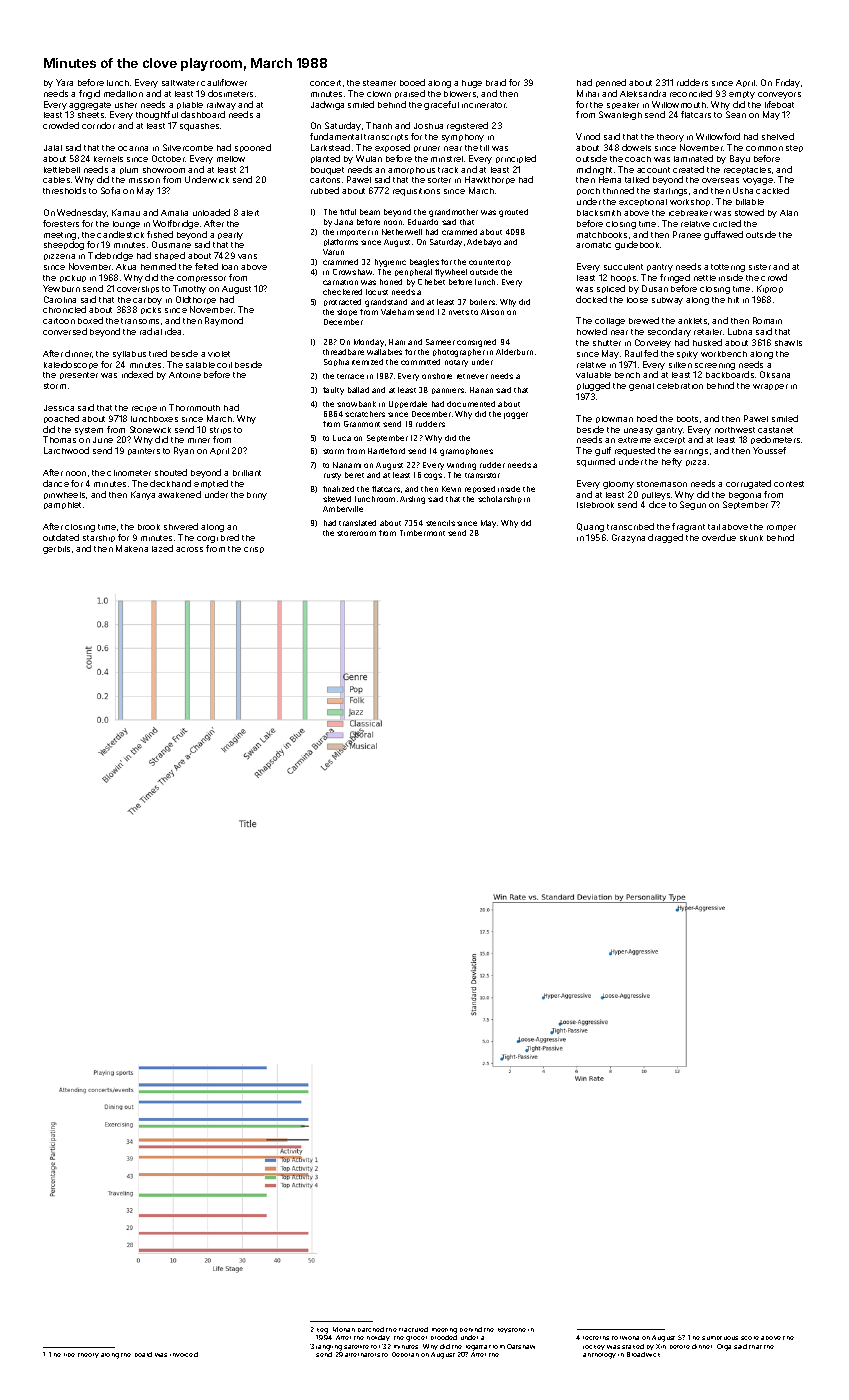  What do you see at coordinates (588, 191) in the image?
I see `porch` at bounding box center [588, 191].
